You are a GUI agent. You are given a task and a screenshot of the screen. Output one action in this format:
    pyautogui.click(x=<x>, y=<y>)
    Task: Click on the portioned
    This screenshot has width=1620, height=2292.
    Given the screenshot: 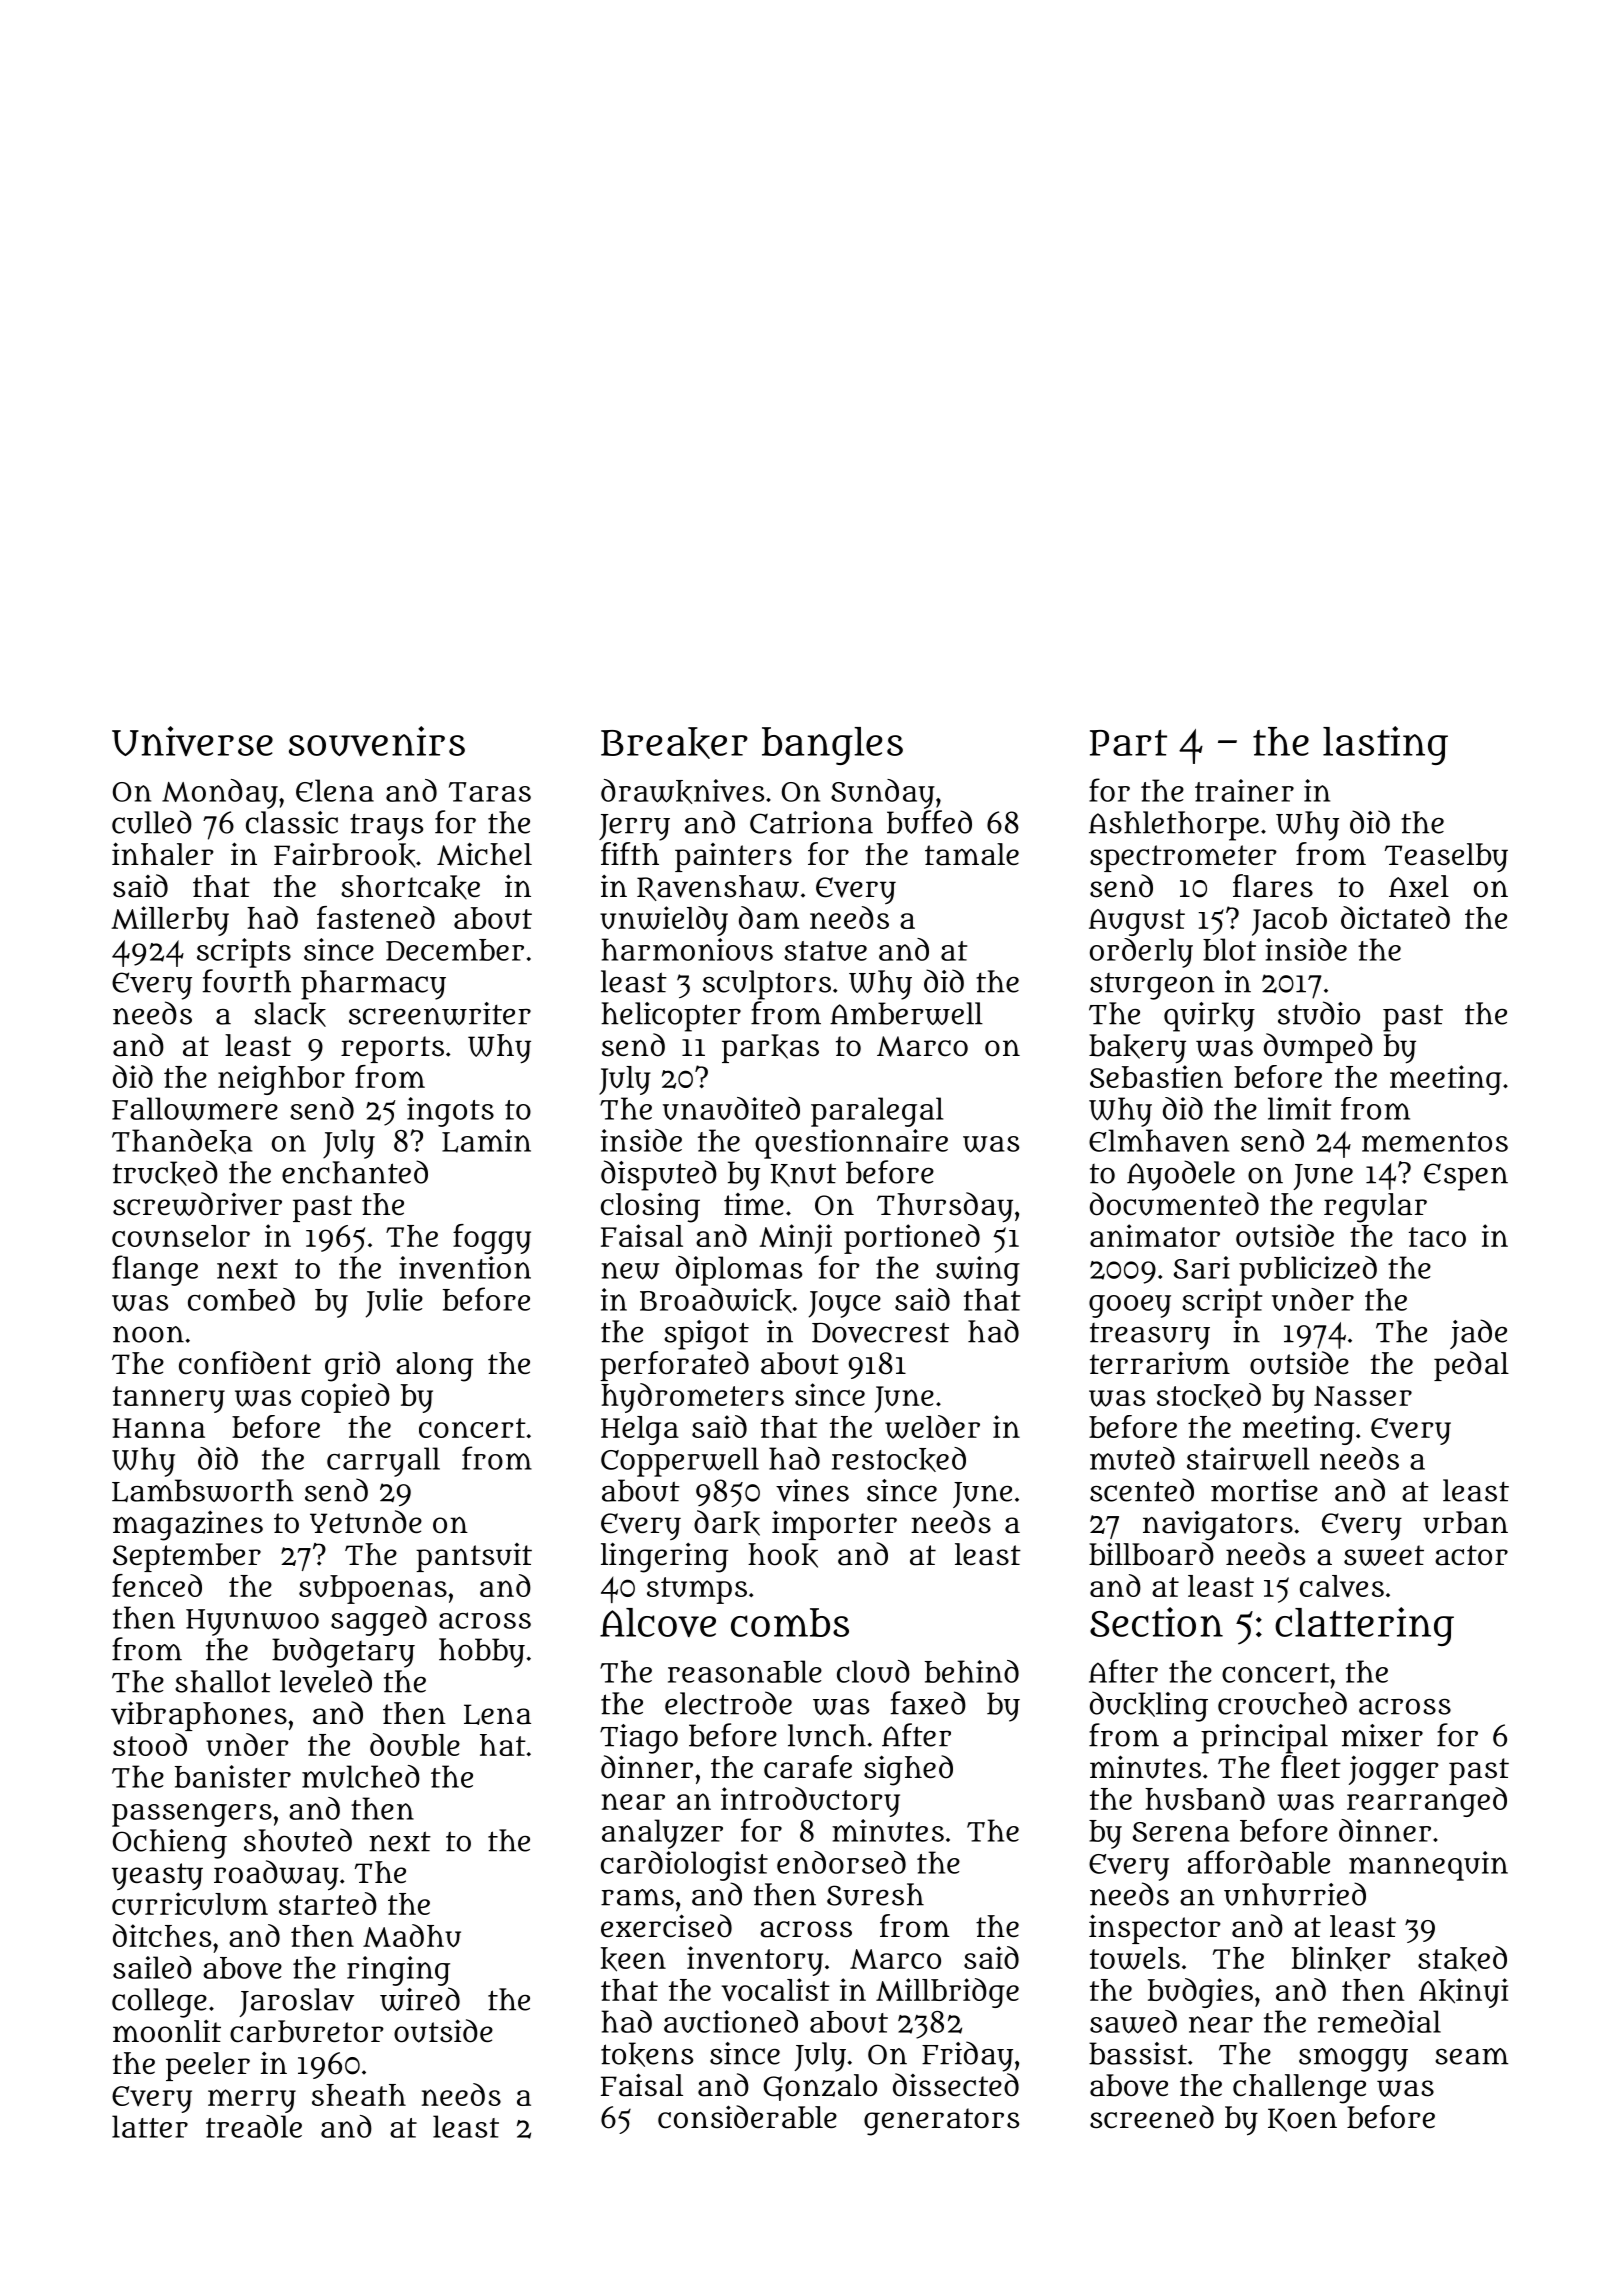 What is the action you would take?
    pyautogui.click(x=912, y=1239)
